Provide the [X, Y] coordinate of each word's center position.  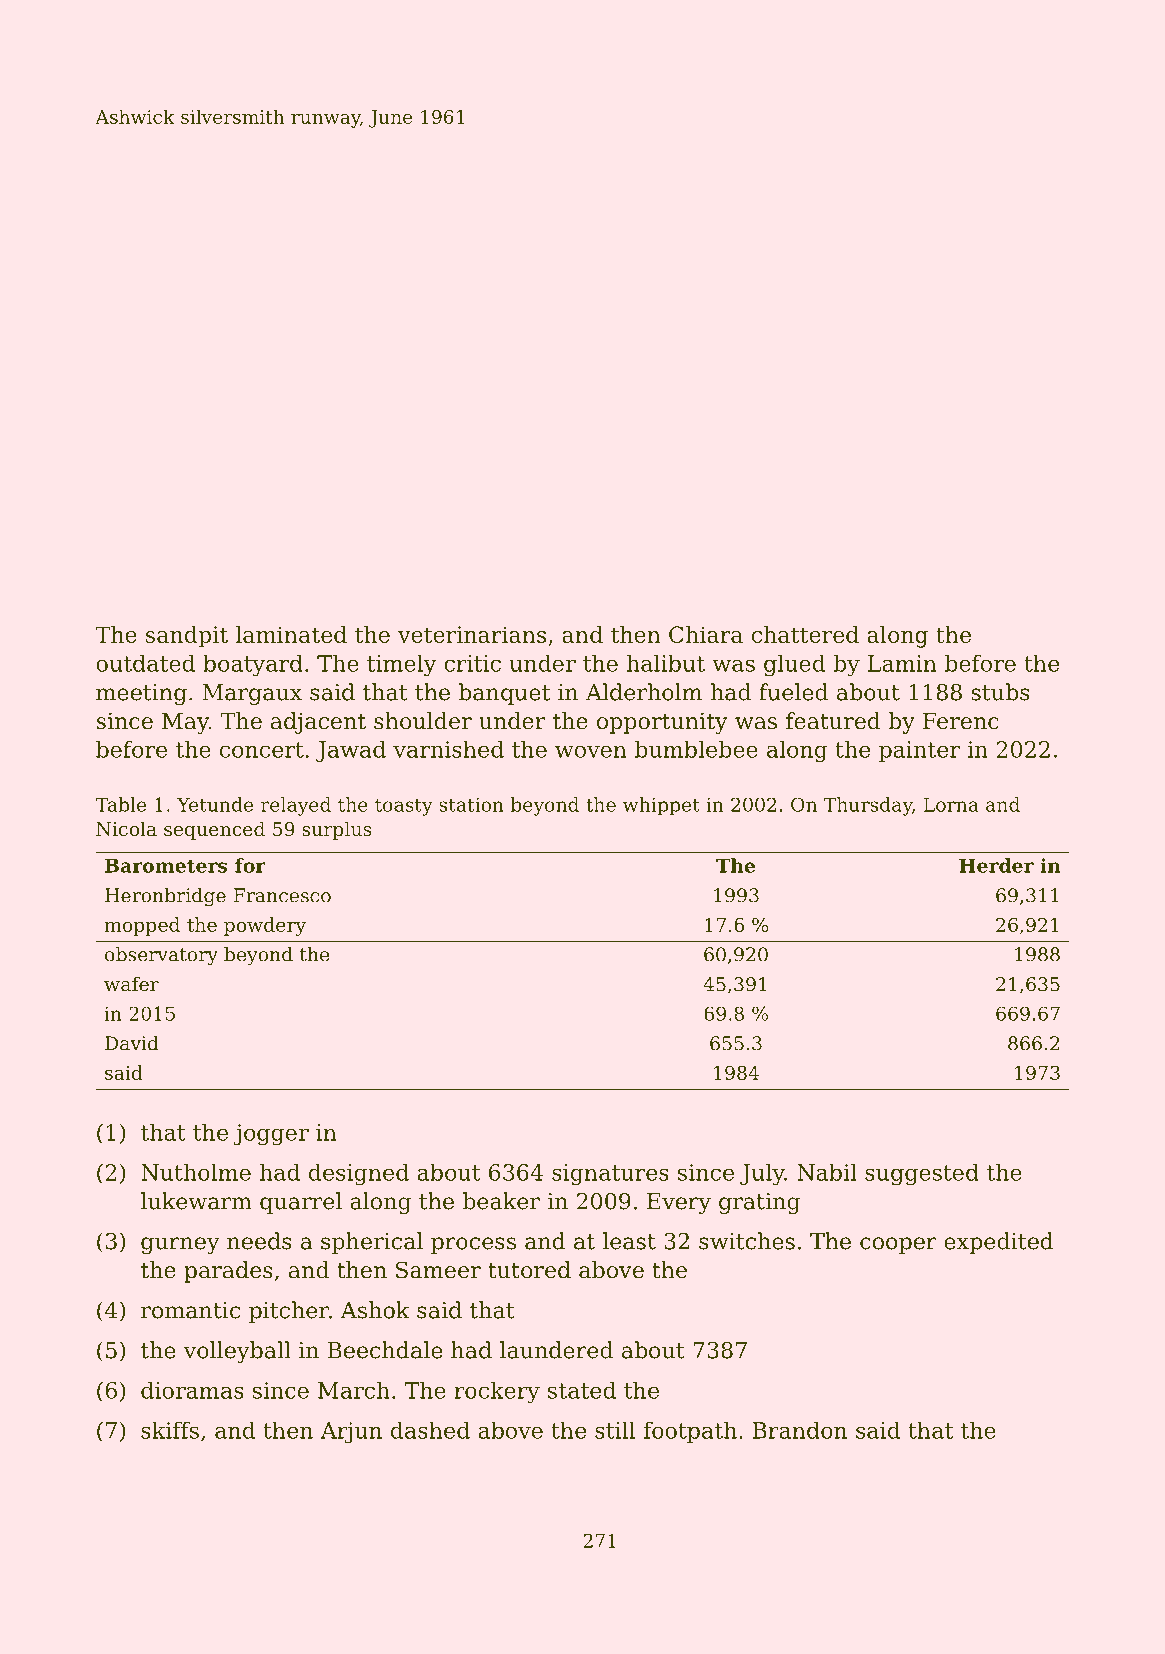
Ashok [375, 1310]
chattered [805, 634]
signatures [610, 1175]
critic [472, 663]
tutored [529, 1270]
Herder [996, 865]
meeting [141, 694]
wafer [131, 983]
